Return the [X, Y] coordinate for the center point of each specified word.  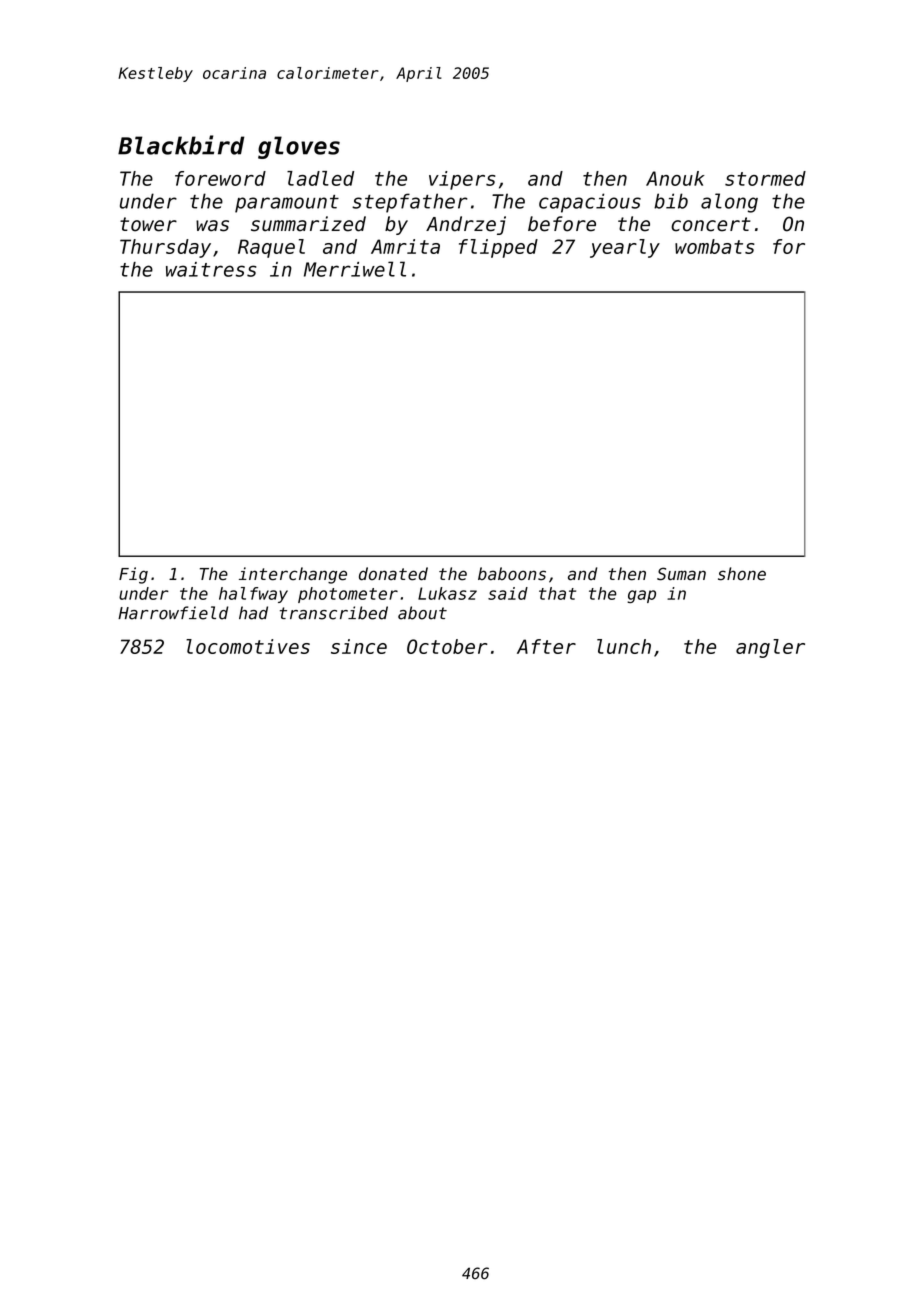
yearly [625, 248]
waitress [211, 269]
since [359, 646]
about [422, 613]
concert [711, 224]
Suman [681, 574]
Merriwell [355, 269]
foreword [220, 178]
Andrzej [466, 225]
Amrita [405, 246]
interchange [293, 575]
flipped [498, 248]
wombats [715, 246]
